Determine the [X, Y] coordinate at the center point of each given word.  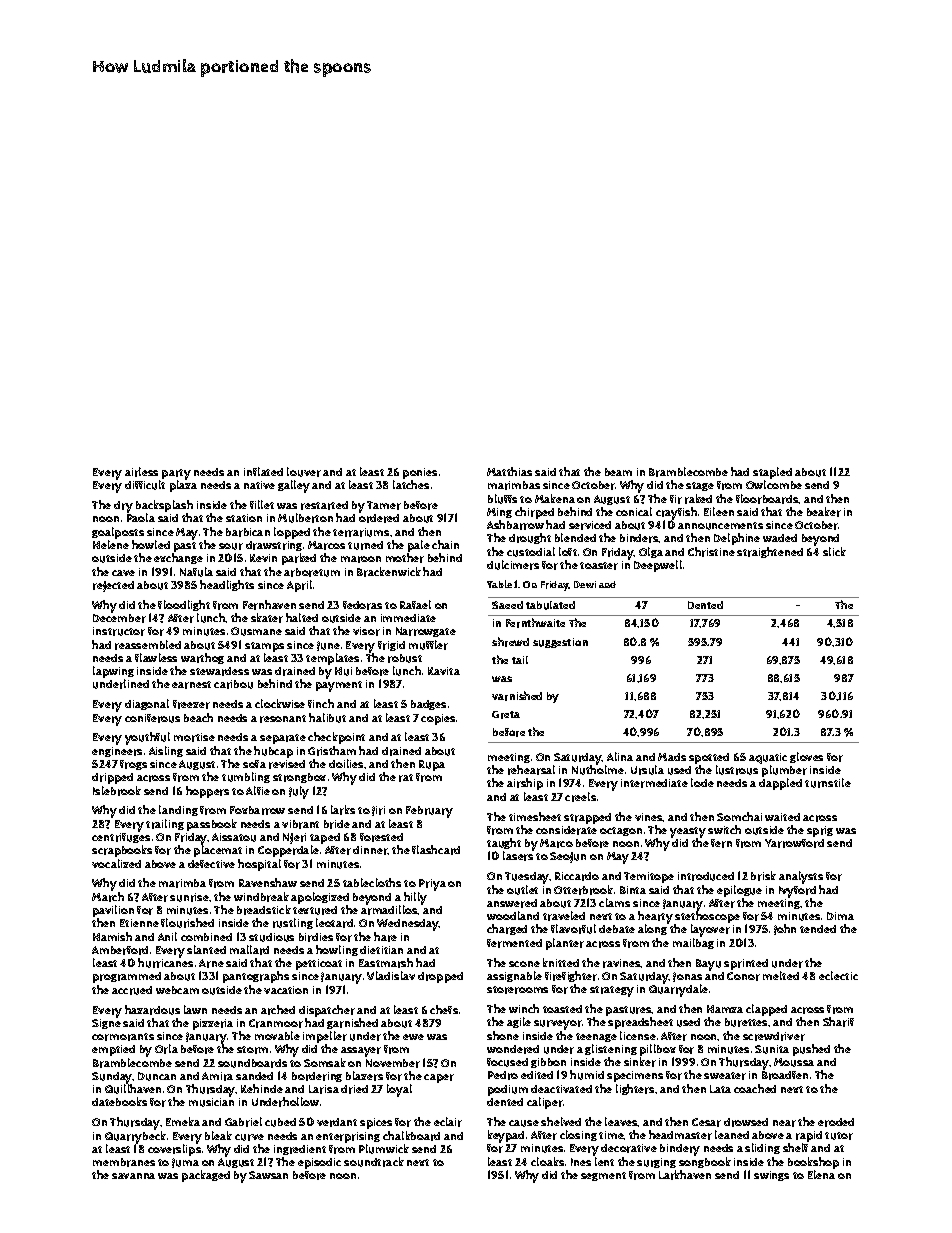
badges [428, 705]
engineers [117, 752]
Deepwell [658, 566]
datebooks [119, 1101]
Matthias [509, 471]
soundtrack [374, 1162]
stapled [772, 473]
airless [141, 472]
